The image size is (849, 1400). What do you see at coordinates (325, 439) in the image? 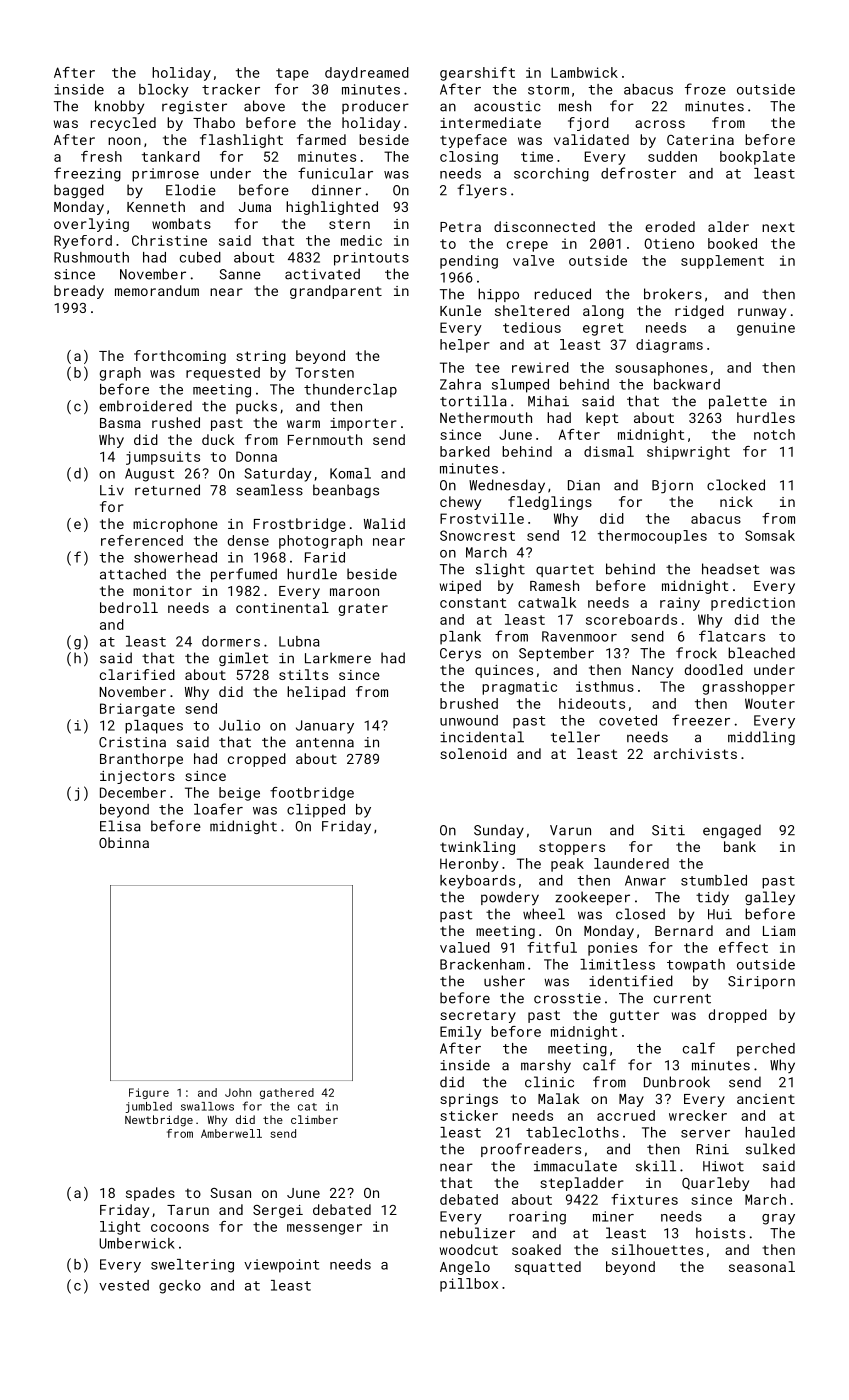
I see `Fernmouth` at bounding box center [325, 439].
